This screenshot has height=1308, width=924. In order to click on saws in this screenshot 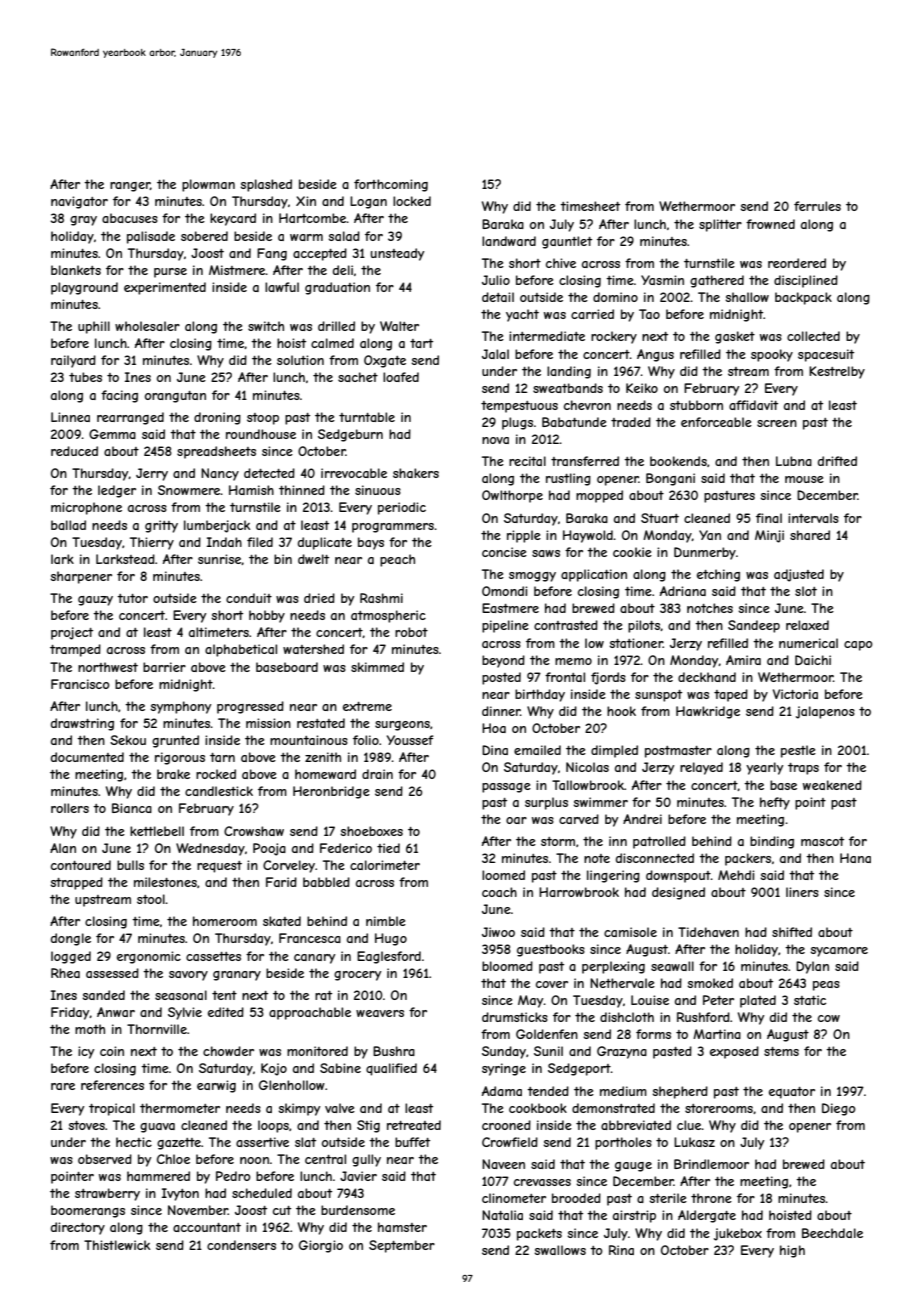, I will do `click(546, 553)`.
